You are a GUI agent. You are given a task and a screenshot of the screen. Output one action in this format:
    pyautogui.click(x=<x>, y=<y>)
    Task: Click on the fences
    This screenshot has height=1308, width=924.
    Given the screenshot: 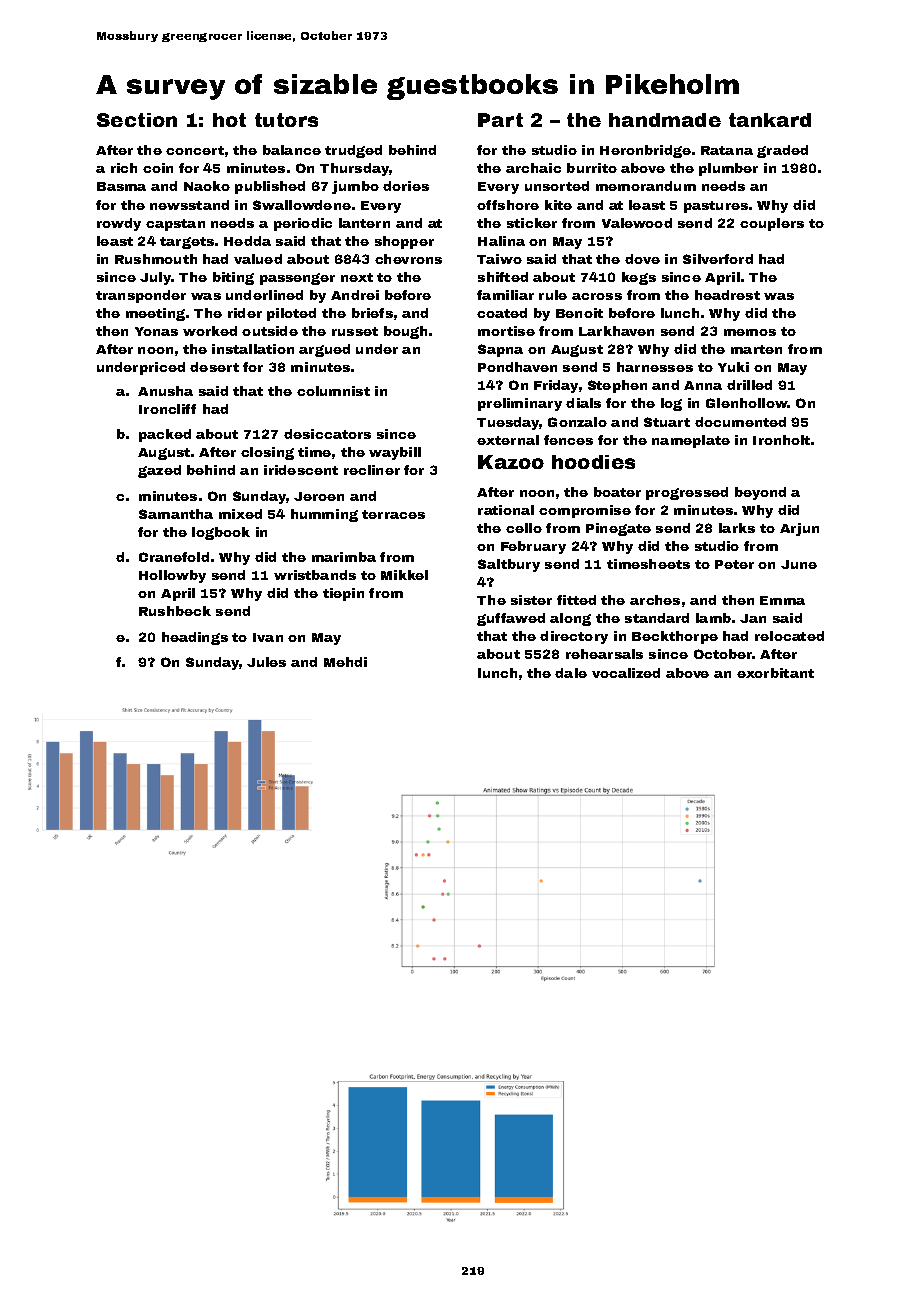 What is the action you would take?
    pyautogui.click(x=568, y=440)
